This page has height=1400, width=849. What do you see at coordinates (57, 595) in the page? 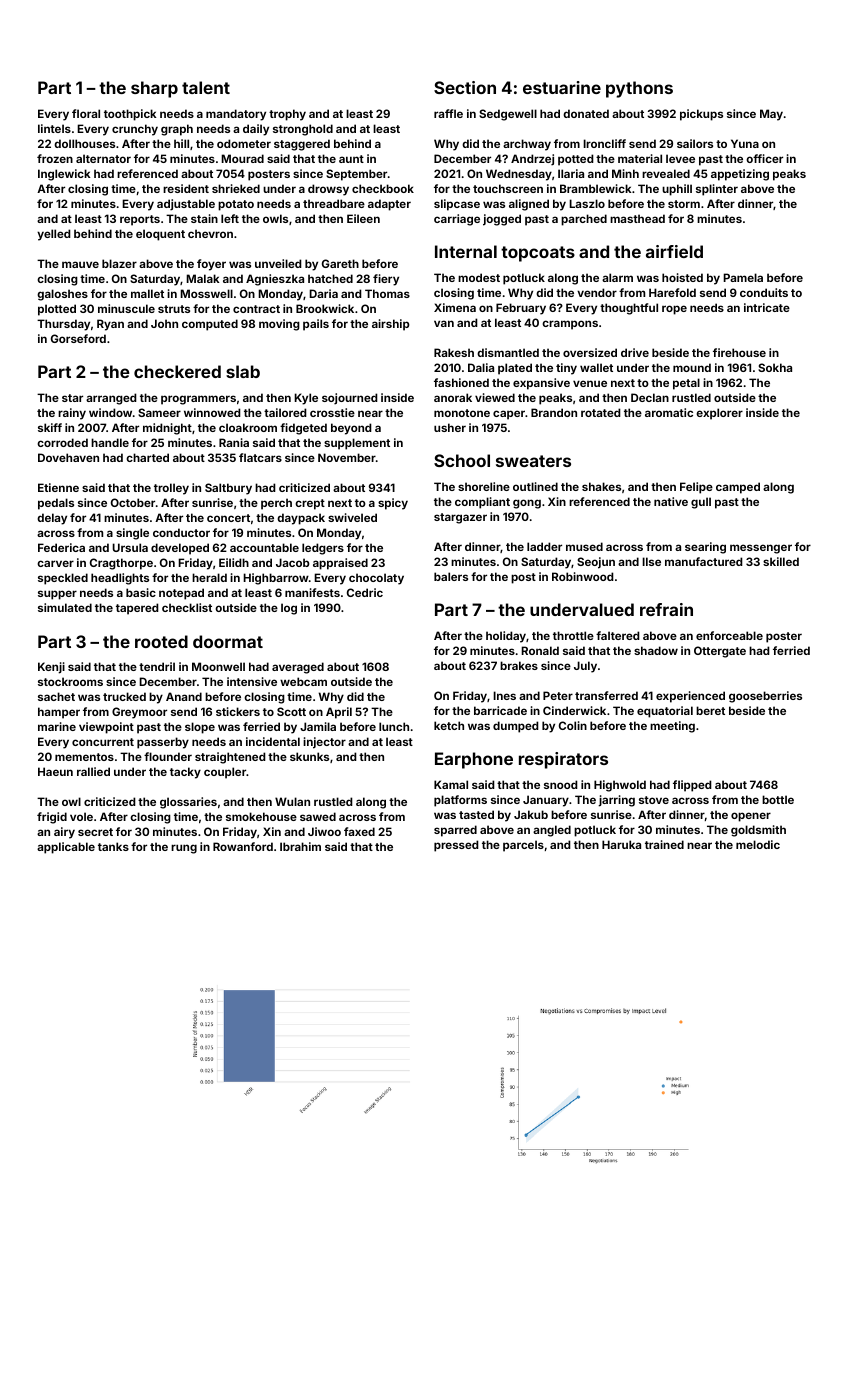
I see `supper` at bounding box center [57, 595].
